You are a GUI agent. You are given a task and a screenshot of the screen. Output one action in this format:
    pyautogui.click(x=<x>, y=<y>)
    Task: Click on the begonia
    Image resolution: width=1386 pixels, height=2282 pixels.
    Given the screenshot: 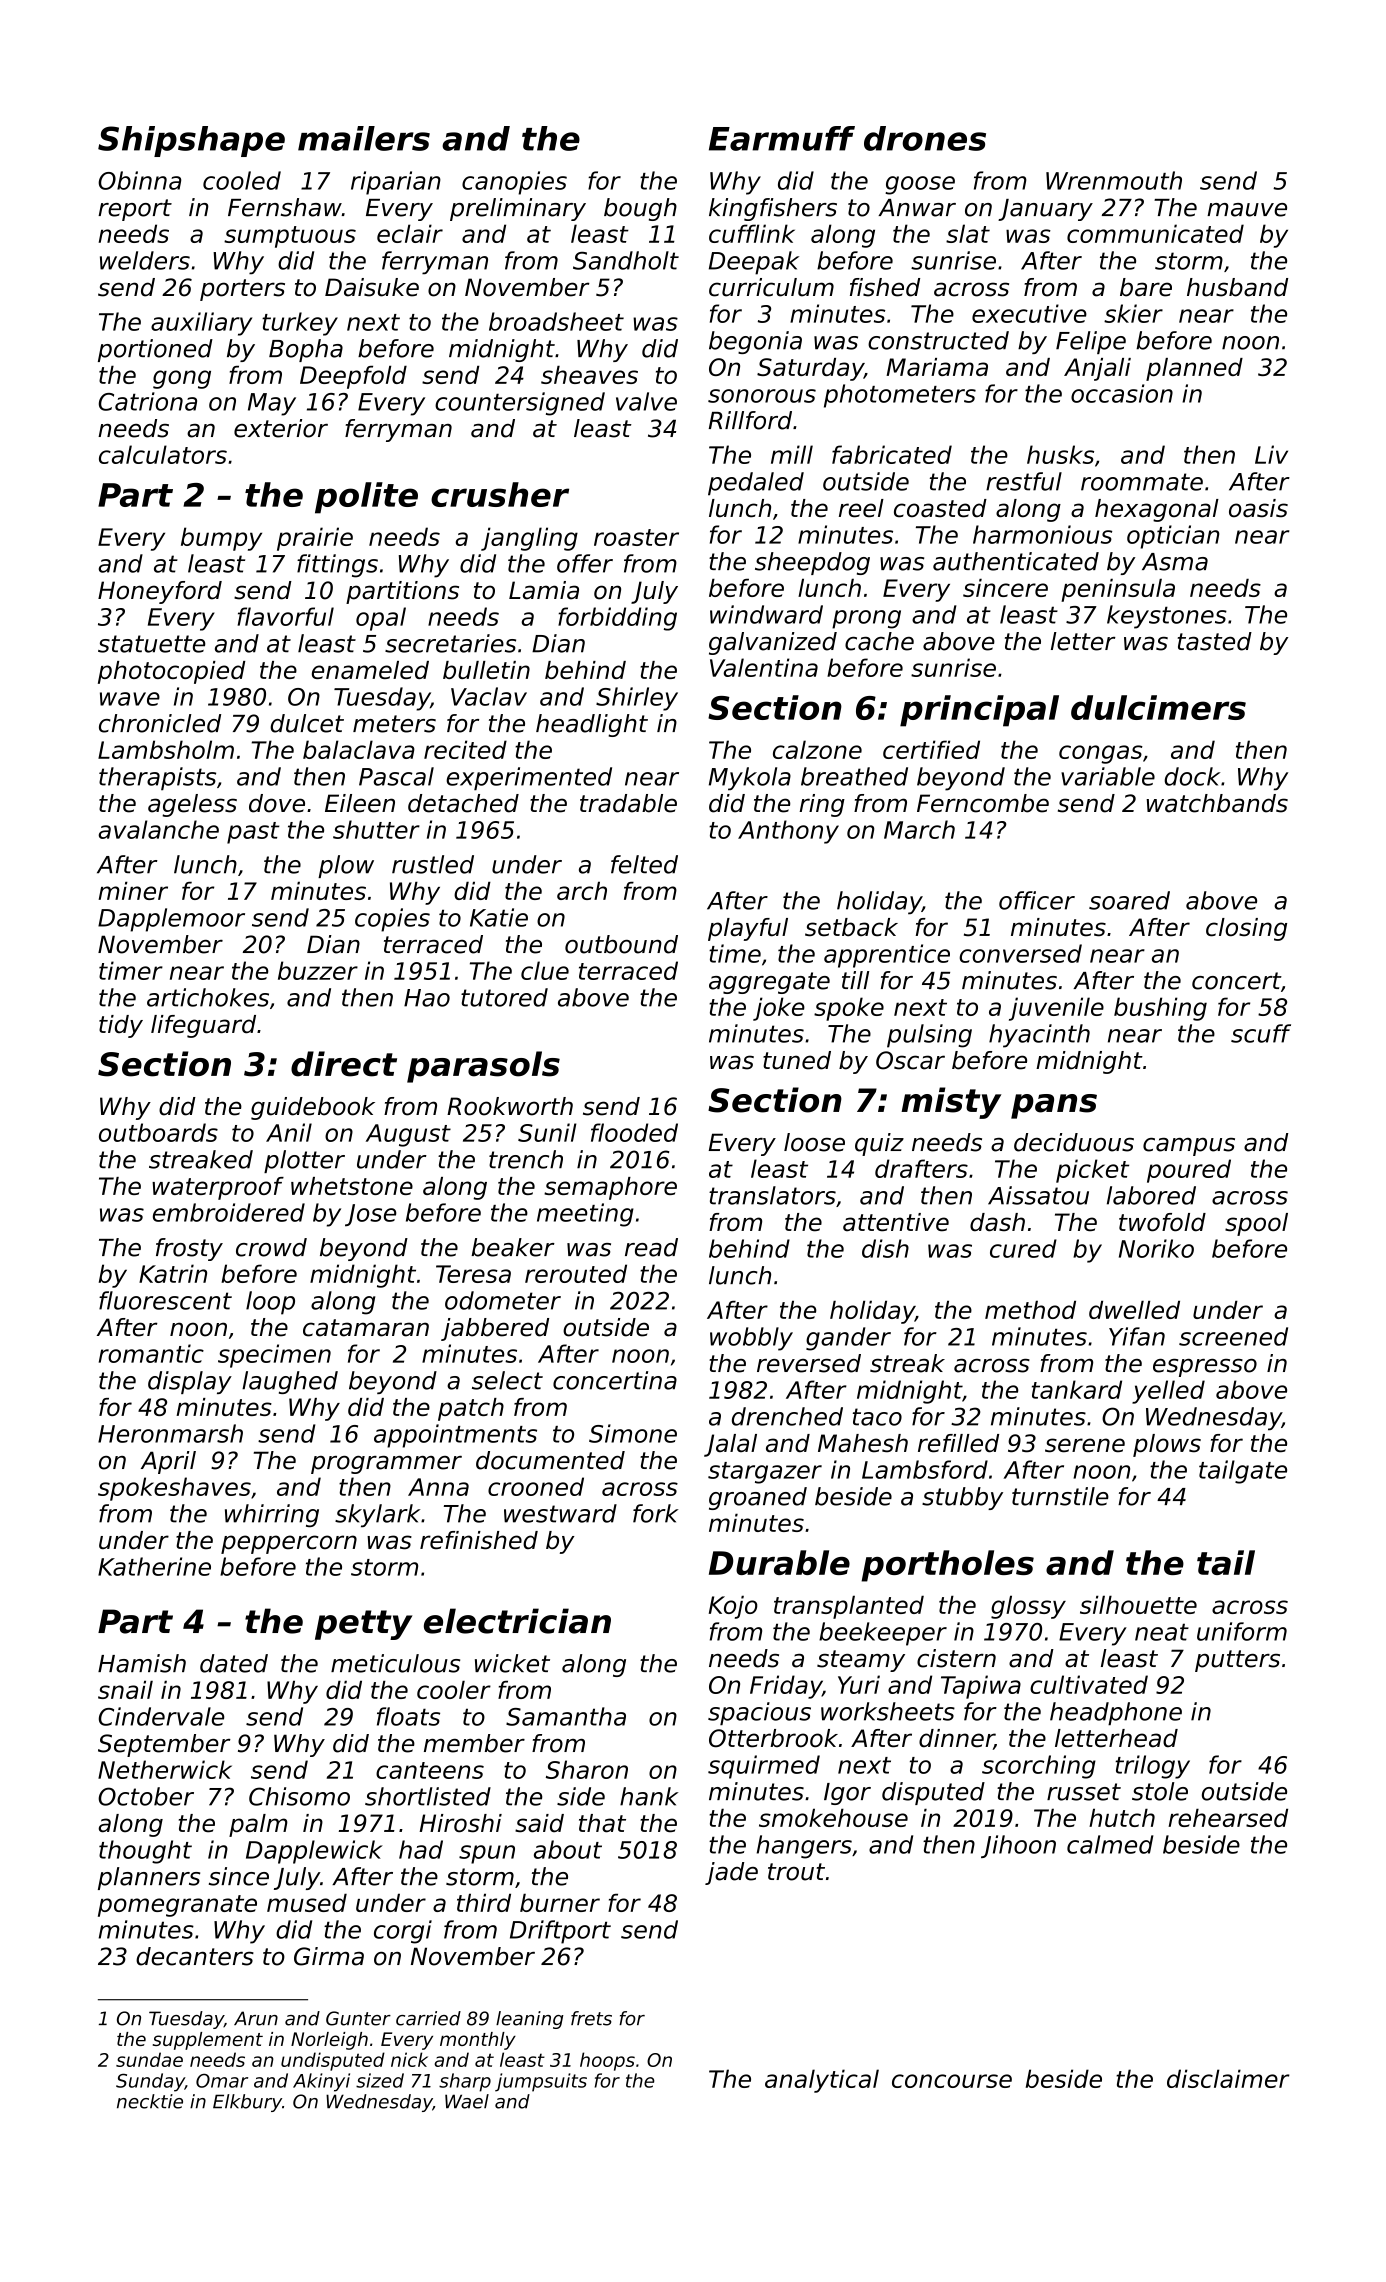 What is the action you would take?
    pyautogui.click(x=755, y=342)
